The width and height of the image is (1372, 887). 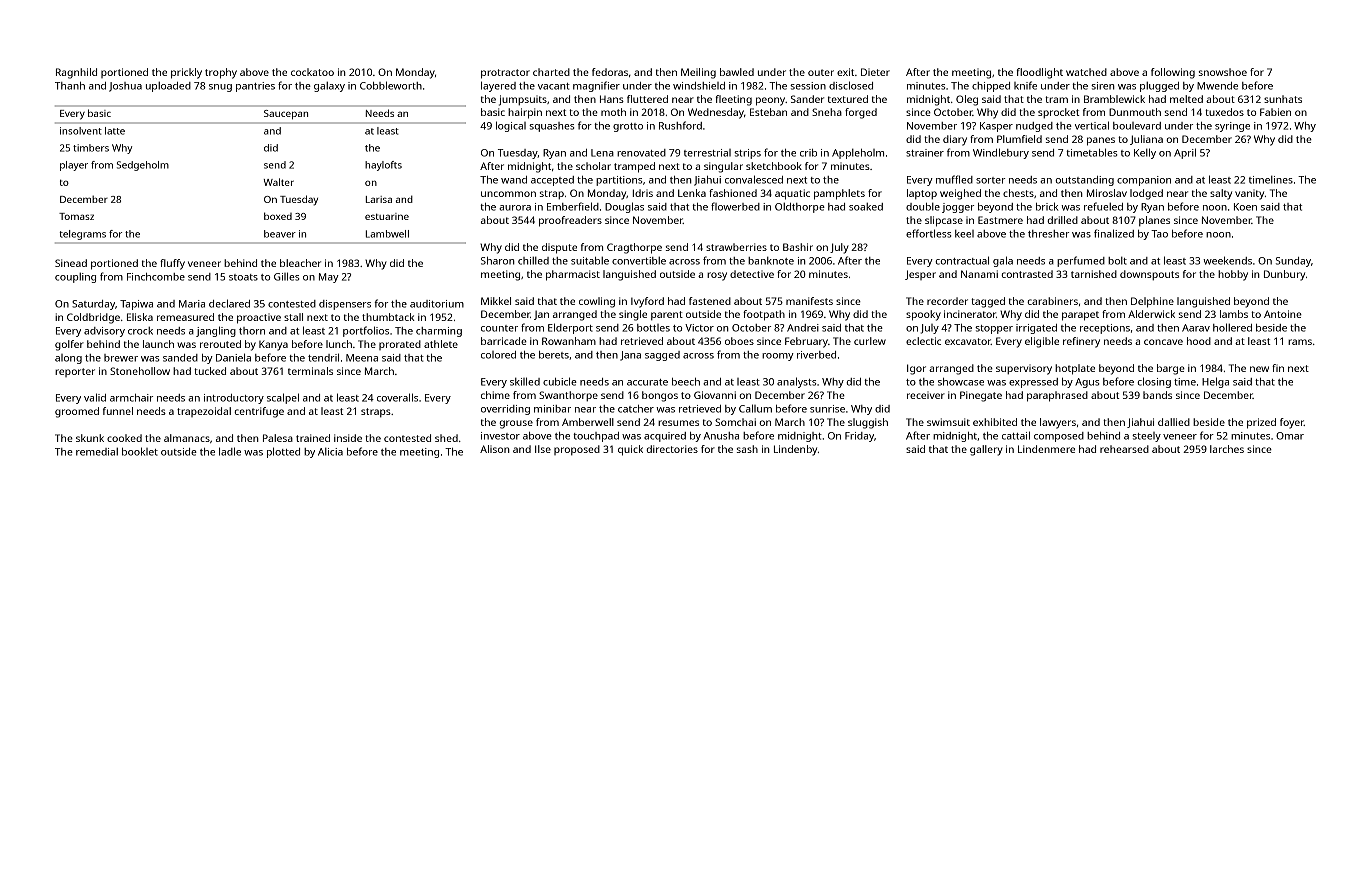 What do you see at coordinates (97, 452) in the image?
I see `remedial` at bounding box center [97, 452].
